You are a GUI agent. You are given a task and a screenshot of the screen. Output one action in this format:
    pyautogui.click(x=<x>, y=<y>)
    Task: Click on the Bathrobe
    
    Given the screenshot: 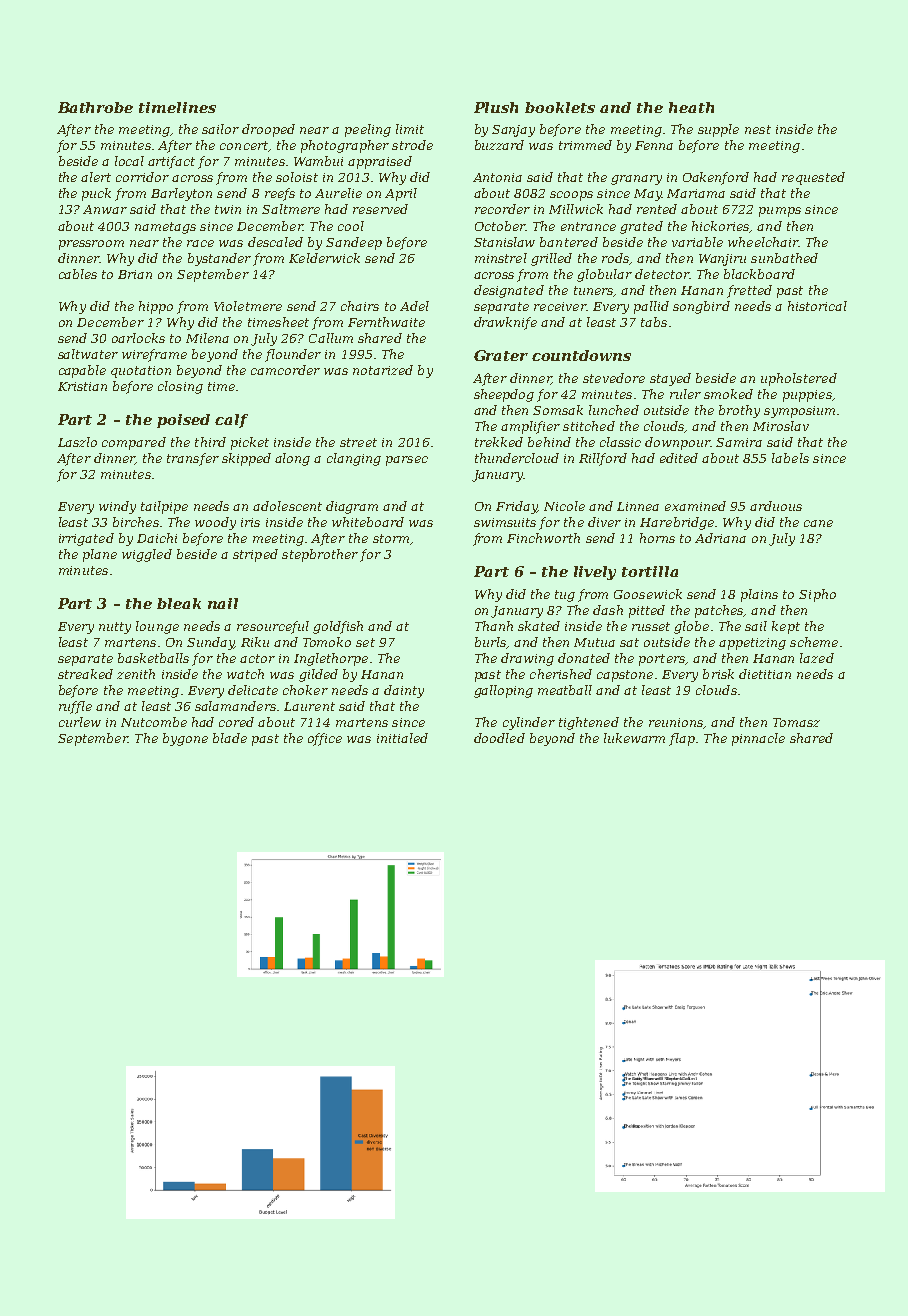 What is the action you would take?
    pyautogui.click(x=95, y=107)
